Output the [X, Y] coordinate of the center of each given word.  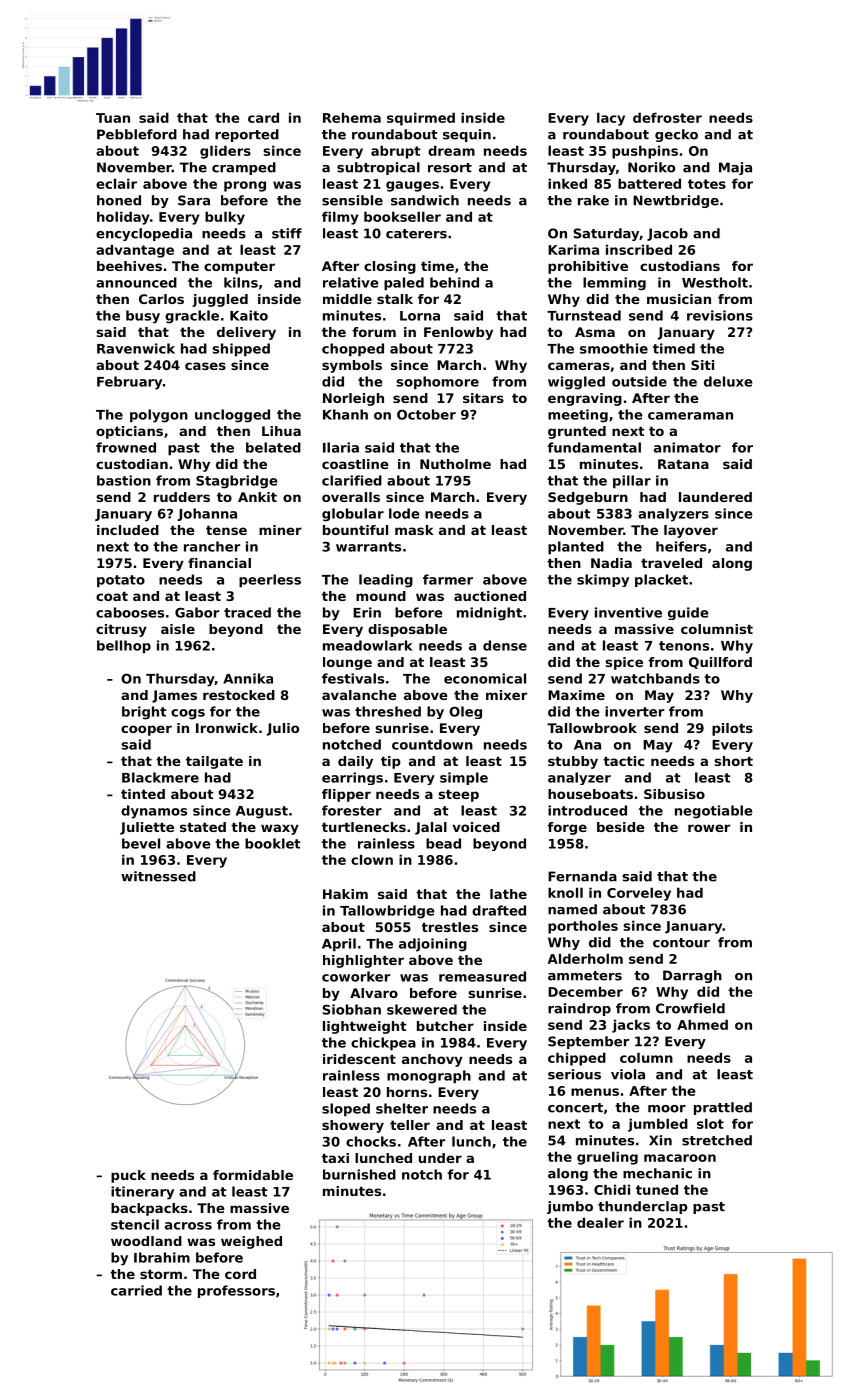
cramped [244, 168]
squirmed [421, 119]
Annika [248, 678]
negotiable [714, 812]
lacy [611, 119]
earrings [352, 778]
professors [236, 1291]
